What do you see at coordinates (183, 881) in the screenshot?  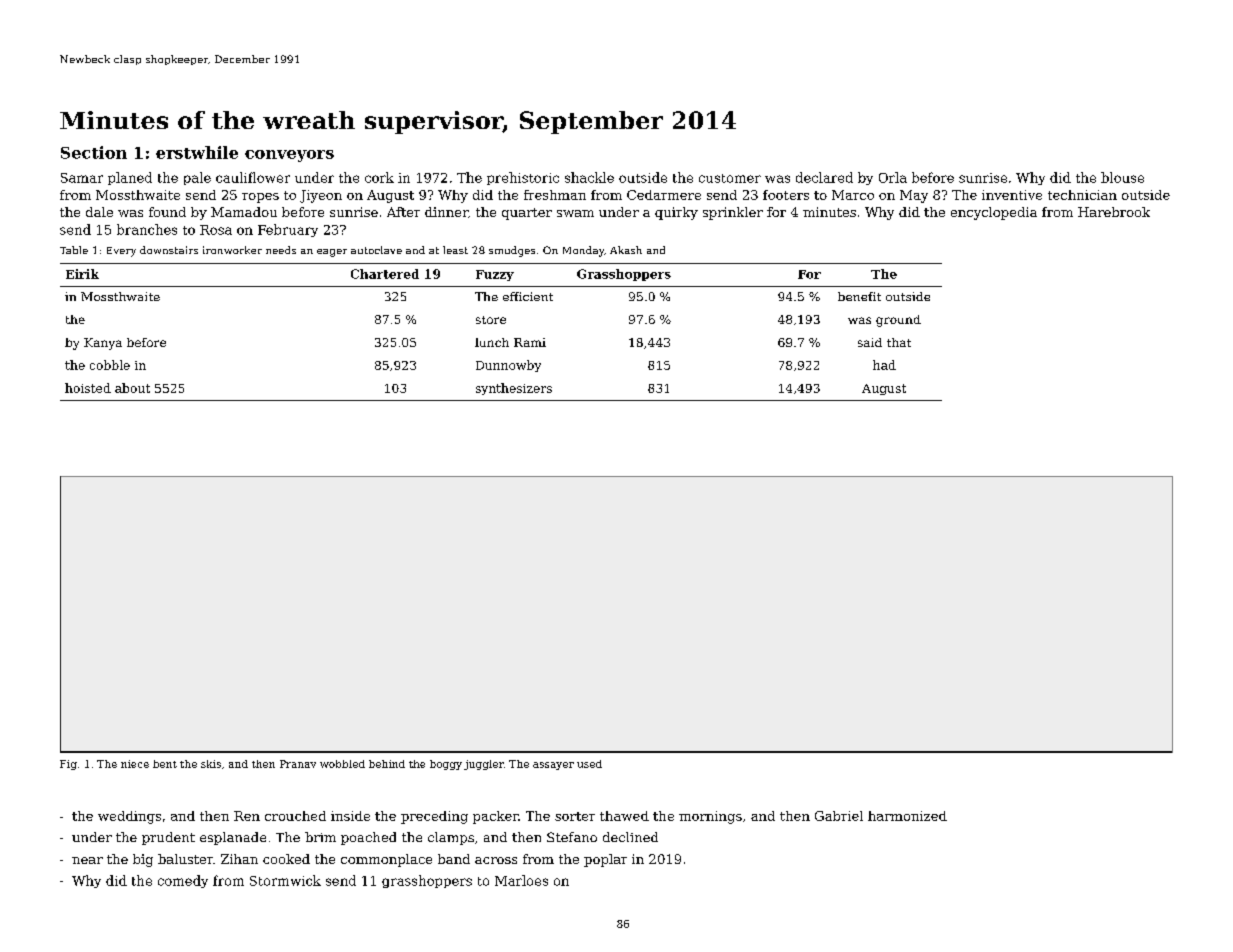 I see `comedy` at bounding box center [183, 881].
